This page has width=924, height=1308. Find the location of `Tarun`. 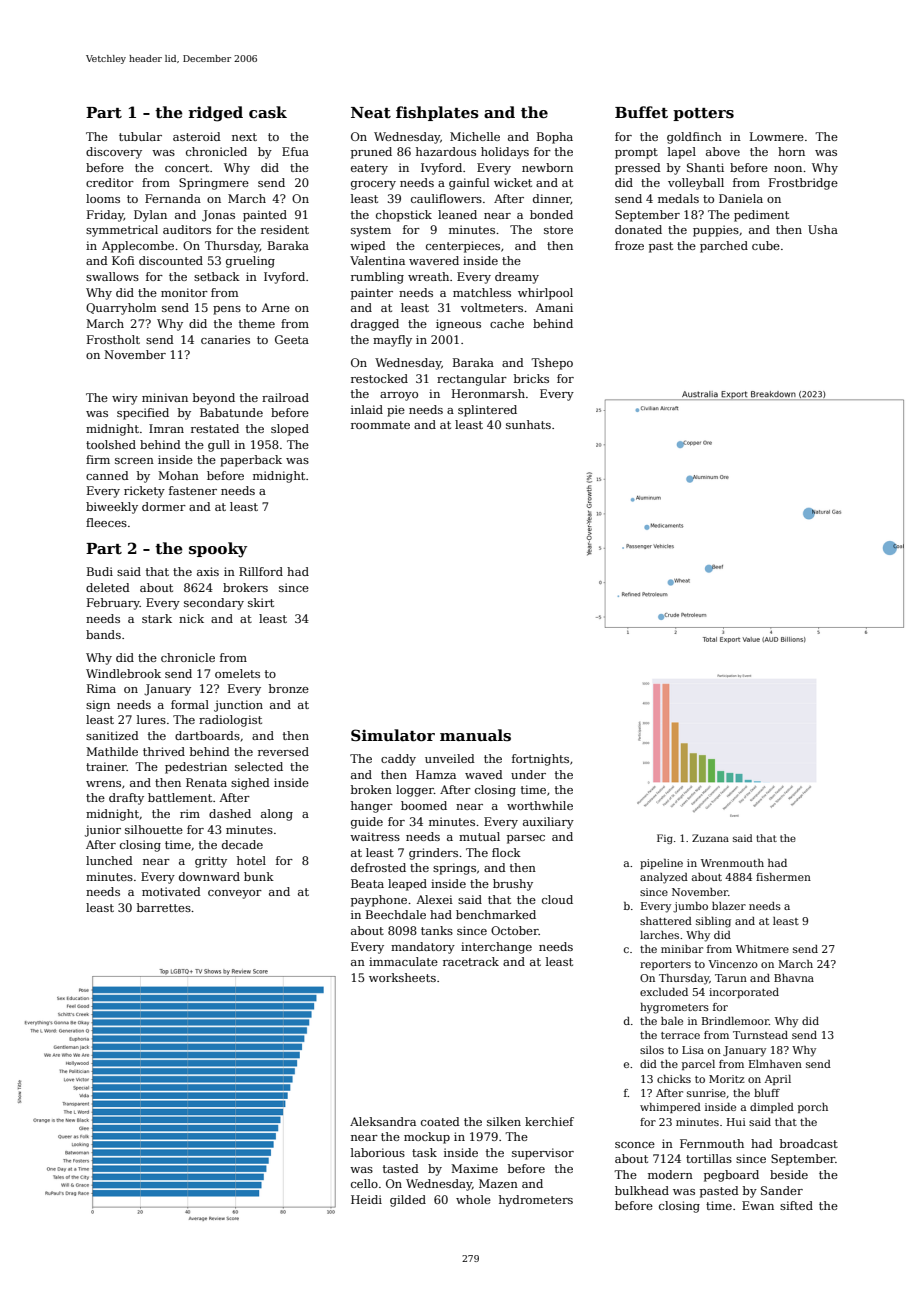

Tarun is located at coordinates (731, 978).
